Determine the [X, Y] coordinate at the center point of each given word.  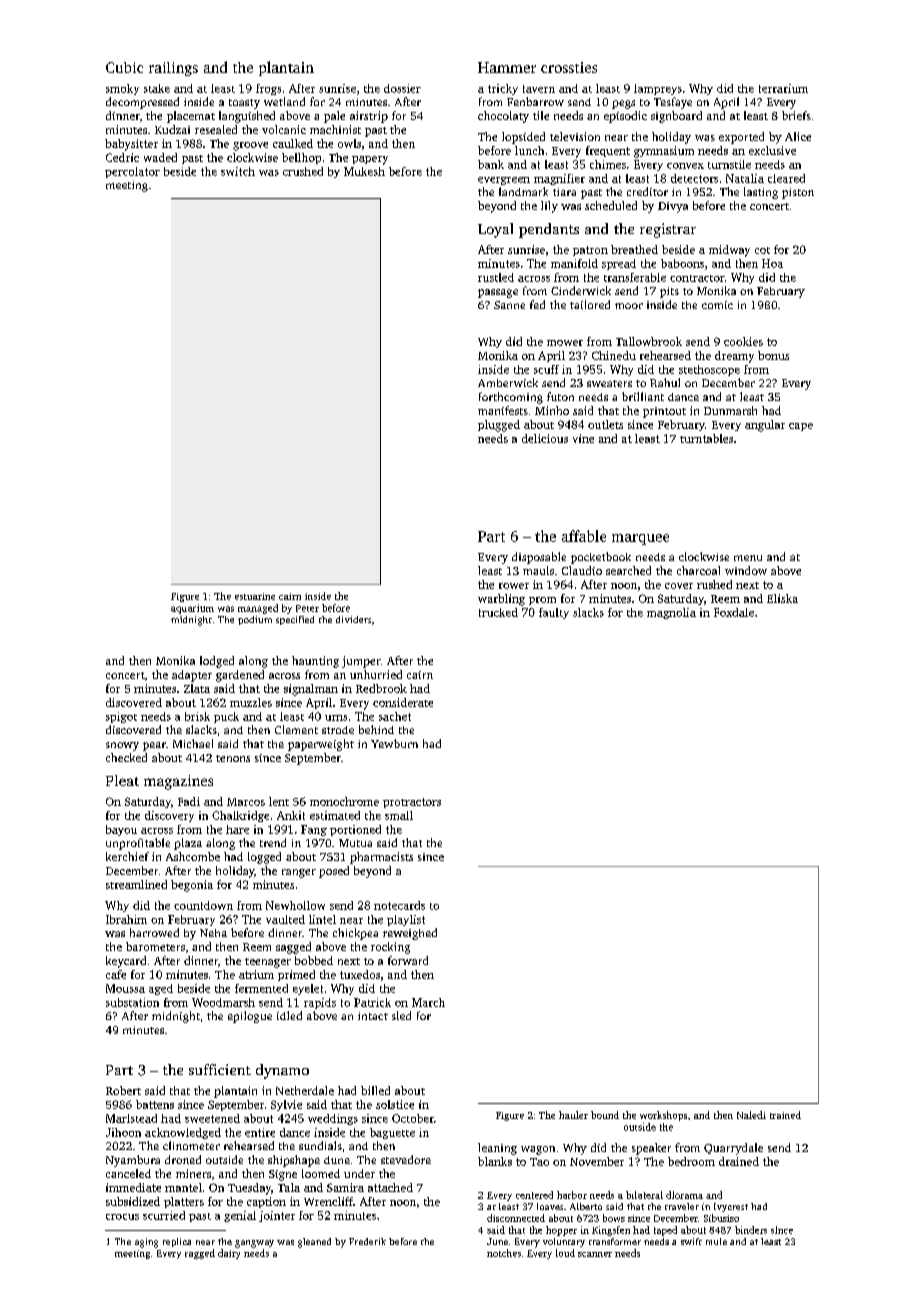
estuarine [255, 596]
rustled [496, 277]
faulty [554, 613]
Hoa [772, 263]
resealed [216, 129]
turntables [706, 438]
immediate [133, 1187]
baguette [392, 1133]
